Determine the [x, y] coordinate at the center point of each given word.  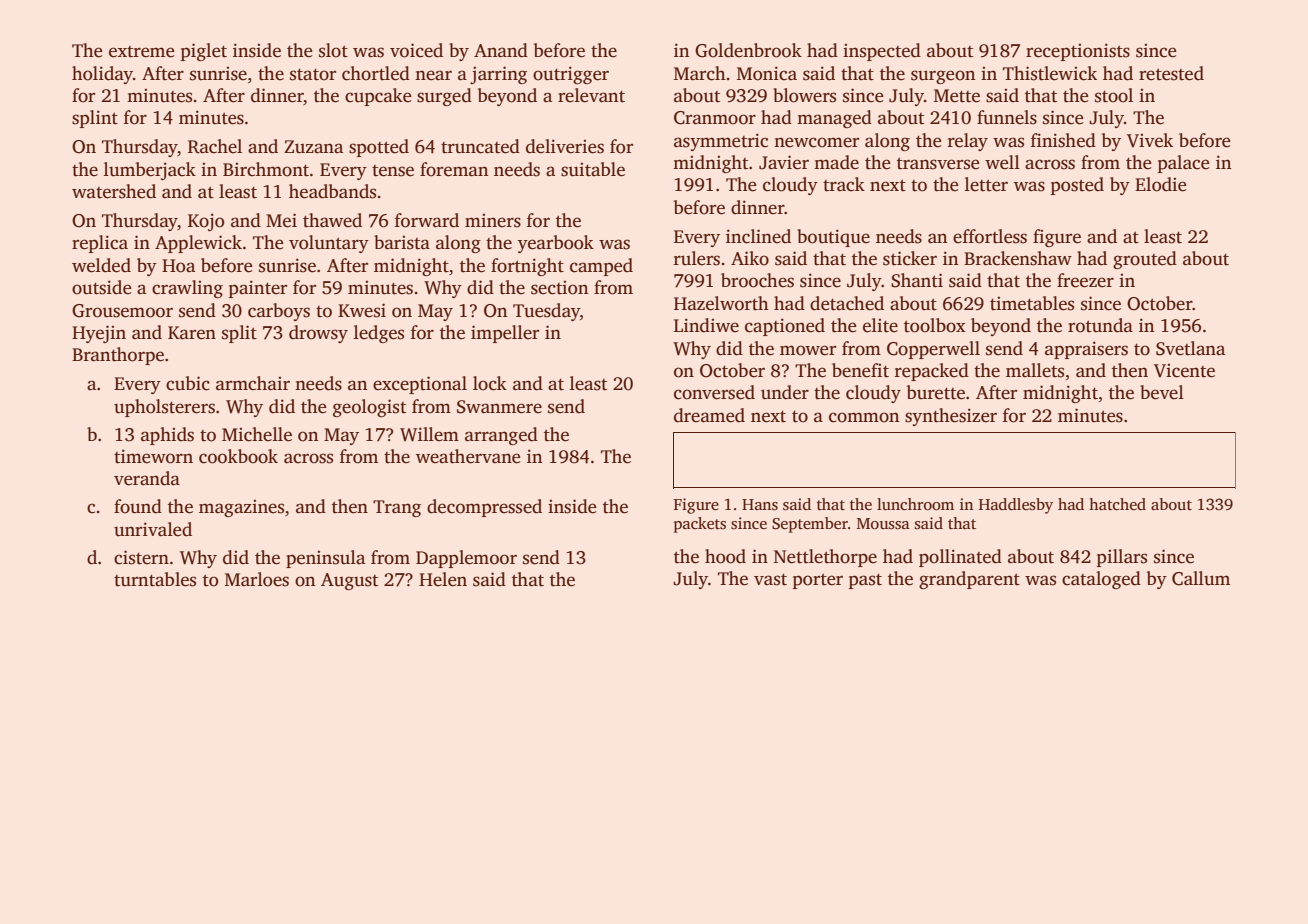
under [785, 392]
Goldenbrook [748, 50]
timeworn [153, 456]
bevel [1162, 392]
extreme [142, 52]
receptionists [1078, 52]
